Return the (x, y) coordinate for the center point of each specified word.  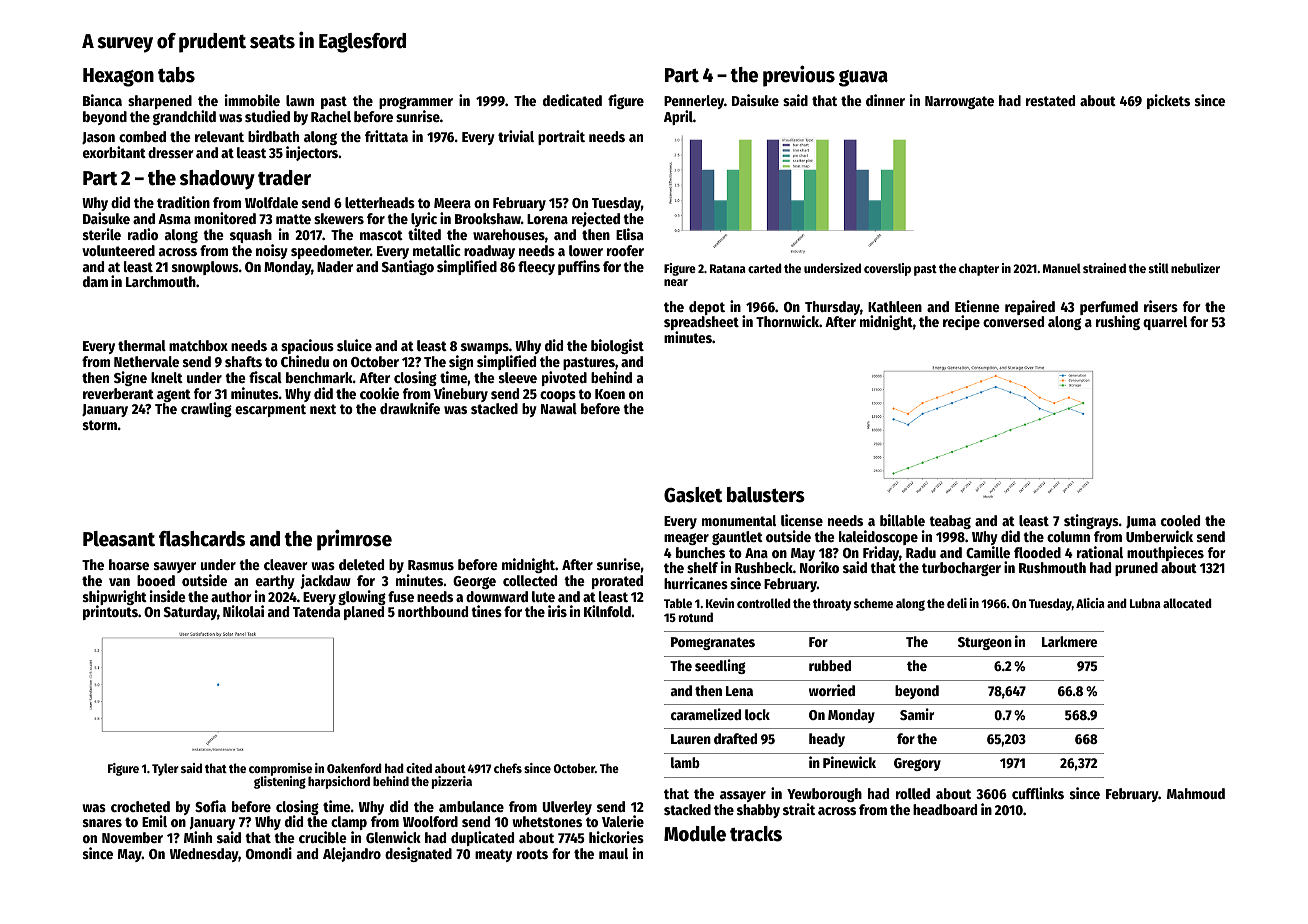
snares (102, 823)
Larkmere (1069, 641)
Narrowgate (959, 102)
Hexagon (118, 77)
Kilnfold (607, 611)
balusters (766, 495)
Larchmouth (161, 281)
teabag (950, 522)
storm (100, 425)
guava (863, 78)
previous (799, 76)
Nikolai (243, 611)
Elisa (629, 234)
